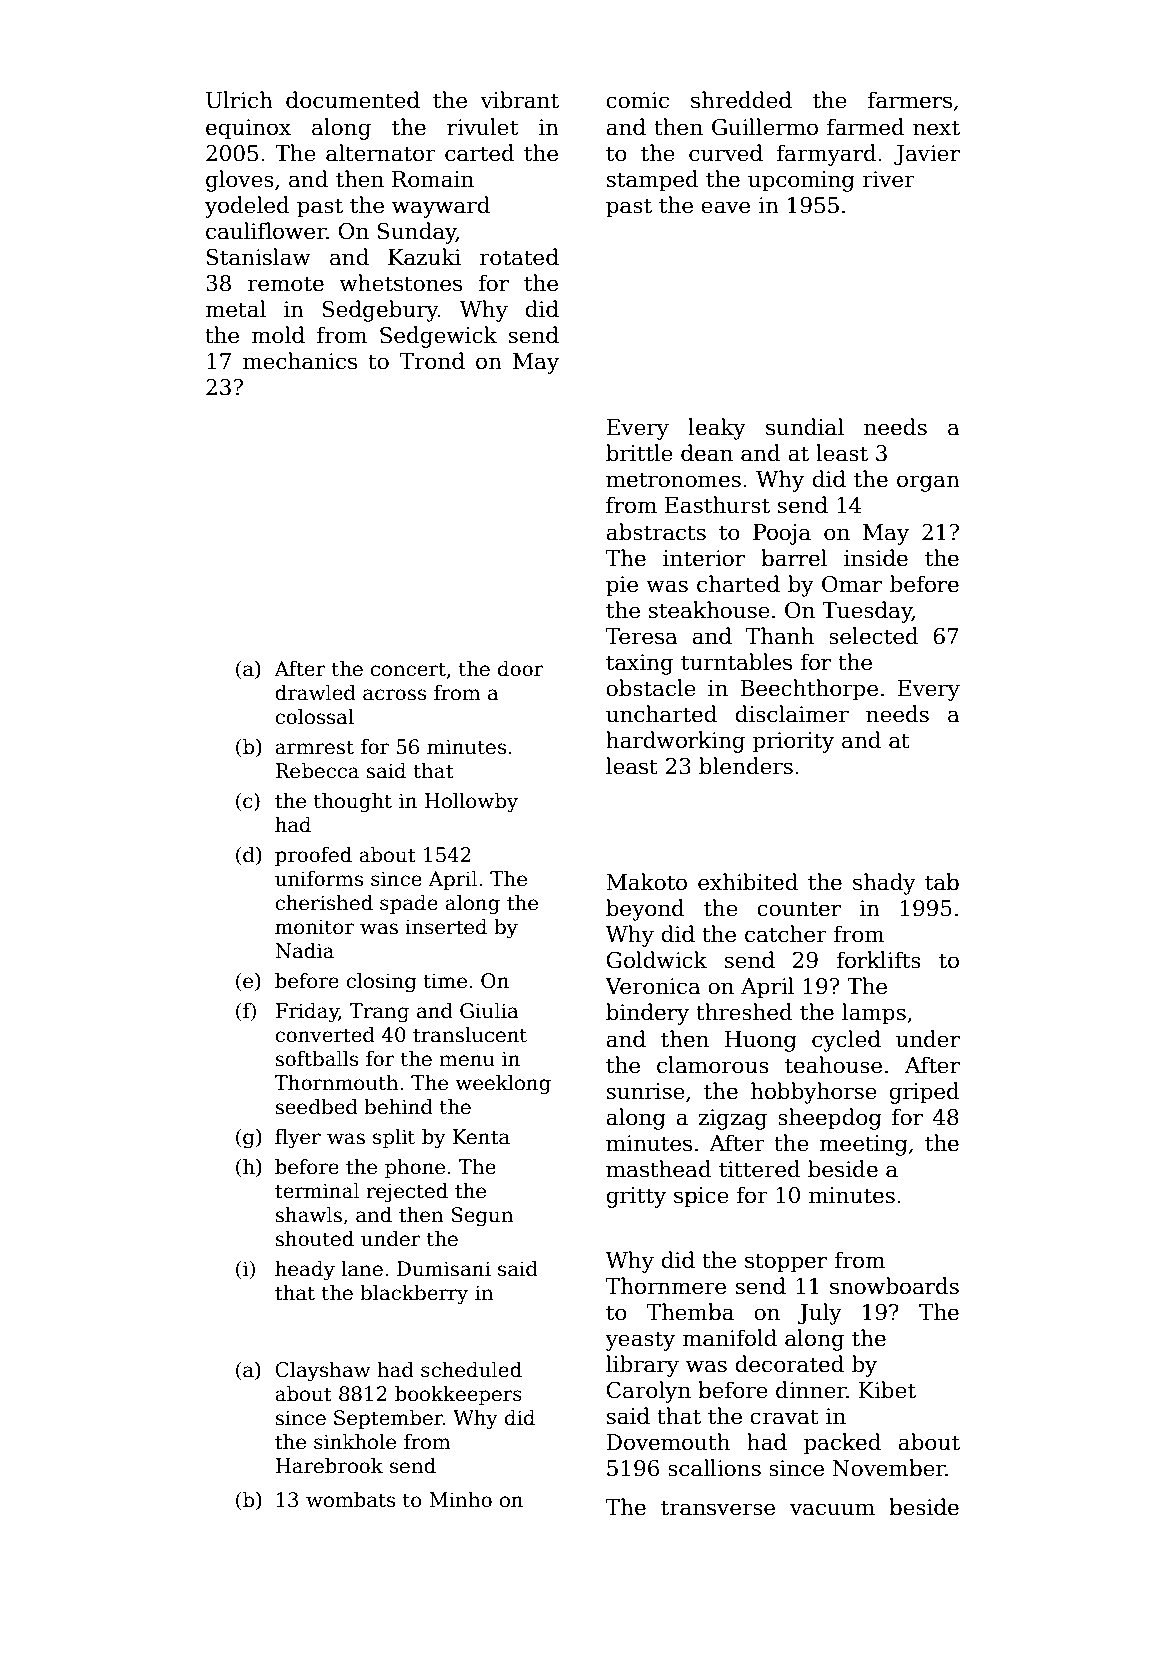 The image size is (1165, 1654). I want to click on Pooja, so click(782, 534).
